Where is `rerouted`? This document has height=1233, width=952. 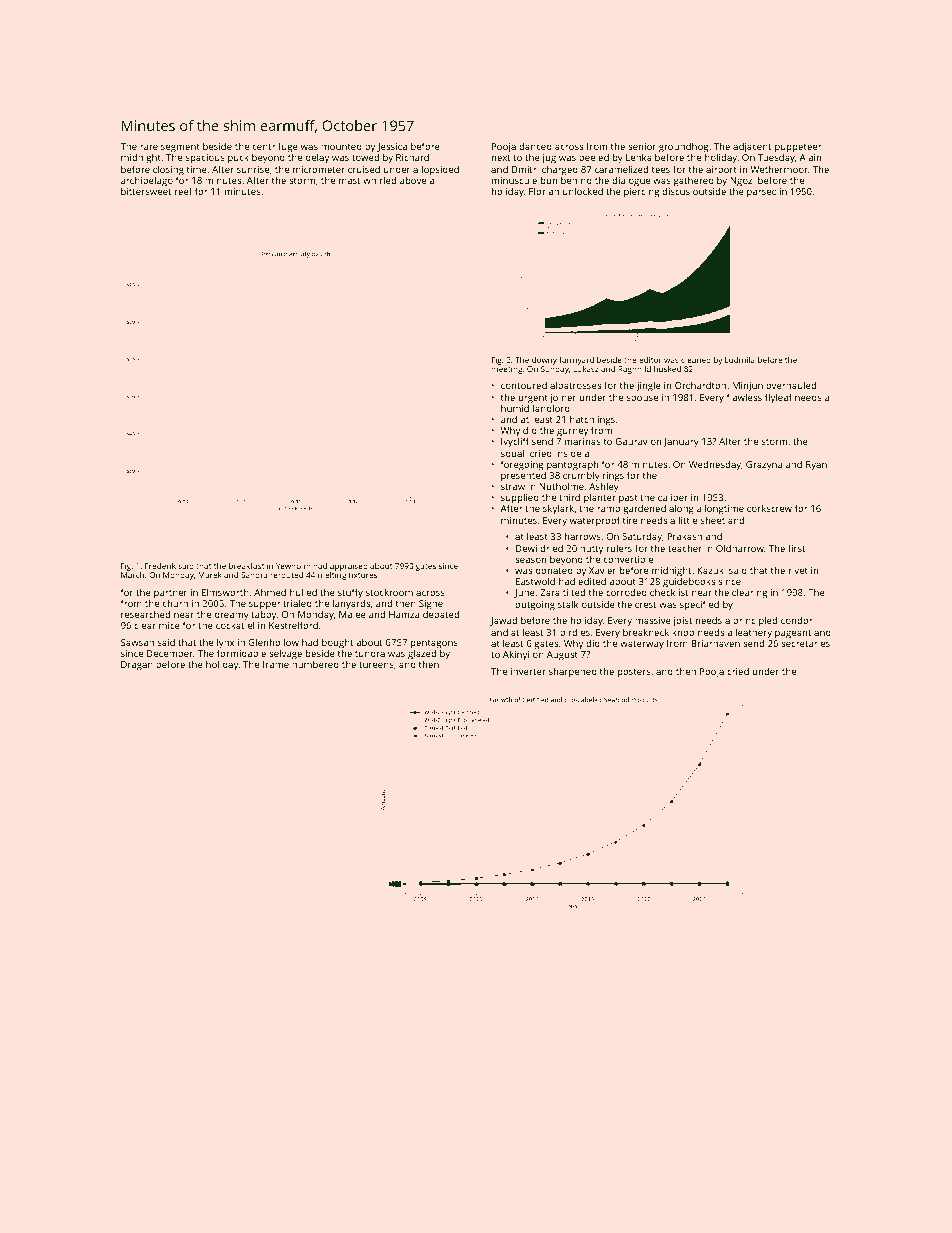 rerouted is located at coordinates (286, 575).
